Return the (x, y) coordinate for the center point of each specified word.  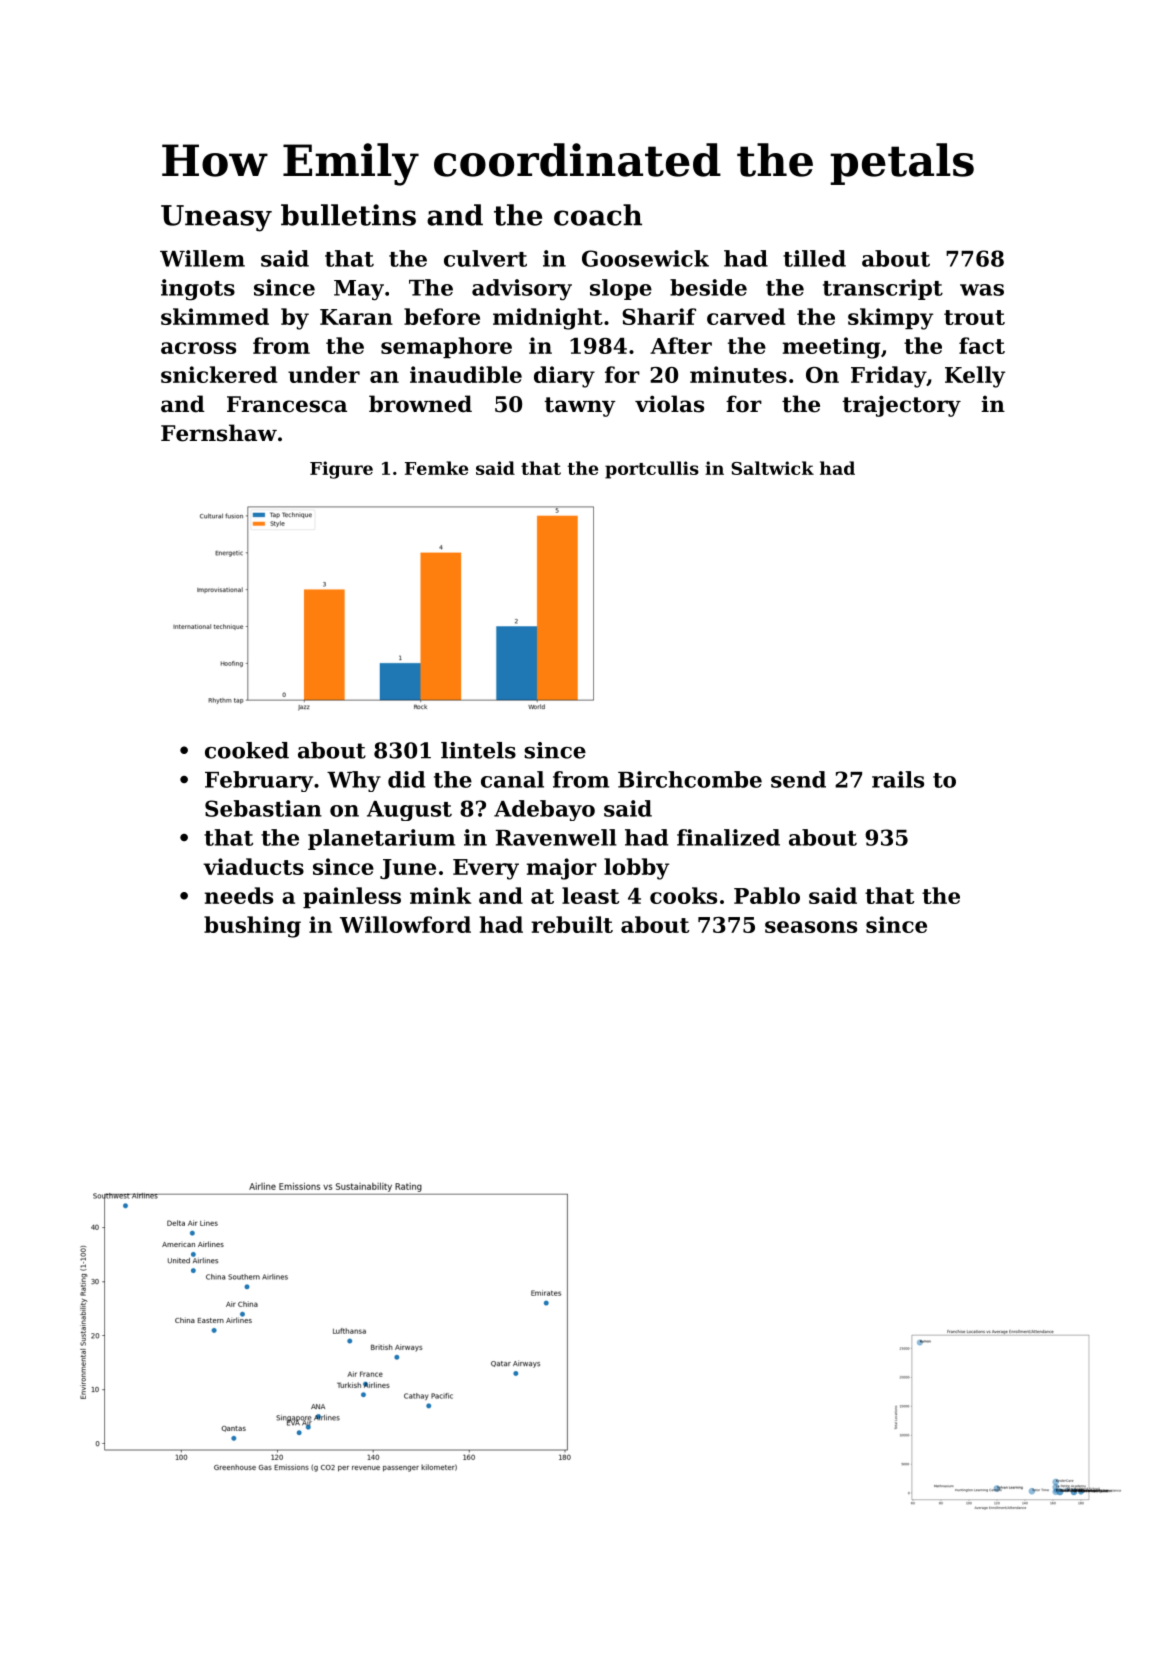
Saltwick (772, 468)
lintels (478, 750)
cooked (247, 750)
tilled (814, 258)
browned (420, 404)
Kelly (975, 377)
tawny (580, 407)
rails (898, 779)
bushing (252, 927)
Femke (436, 468)
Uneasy (216, 218)
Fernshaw (219, 433)
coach (598, 215)
